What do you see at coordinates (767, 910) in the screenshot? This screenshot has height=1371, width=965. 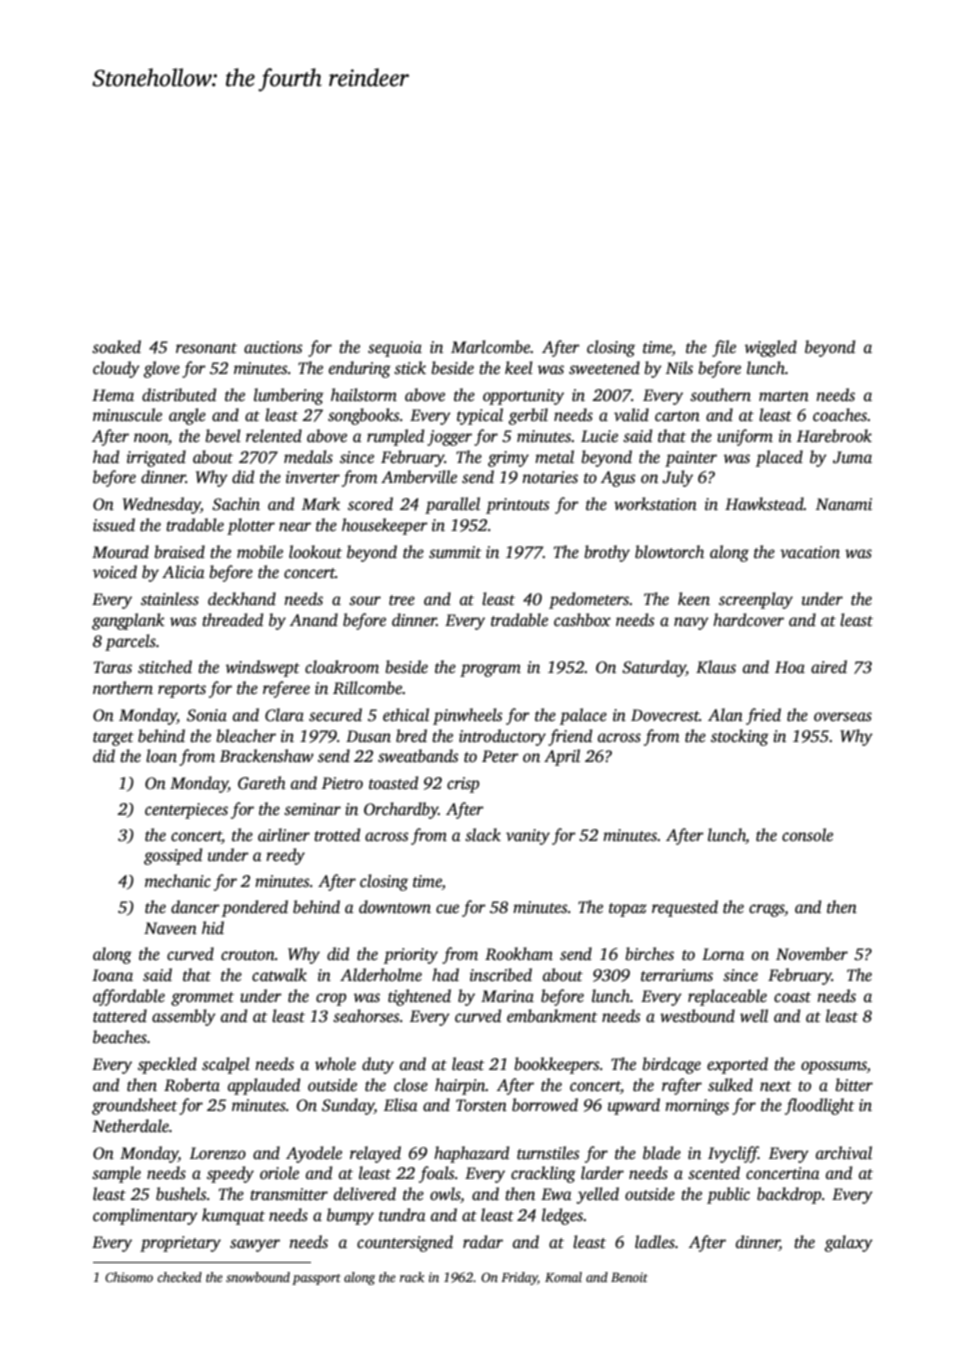 I see `crags` at bounding box center [767, 910].
